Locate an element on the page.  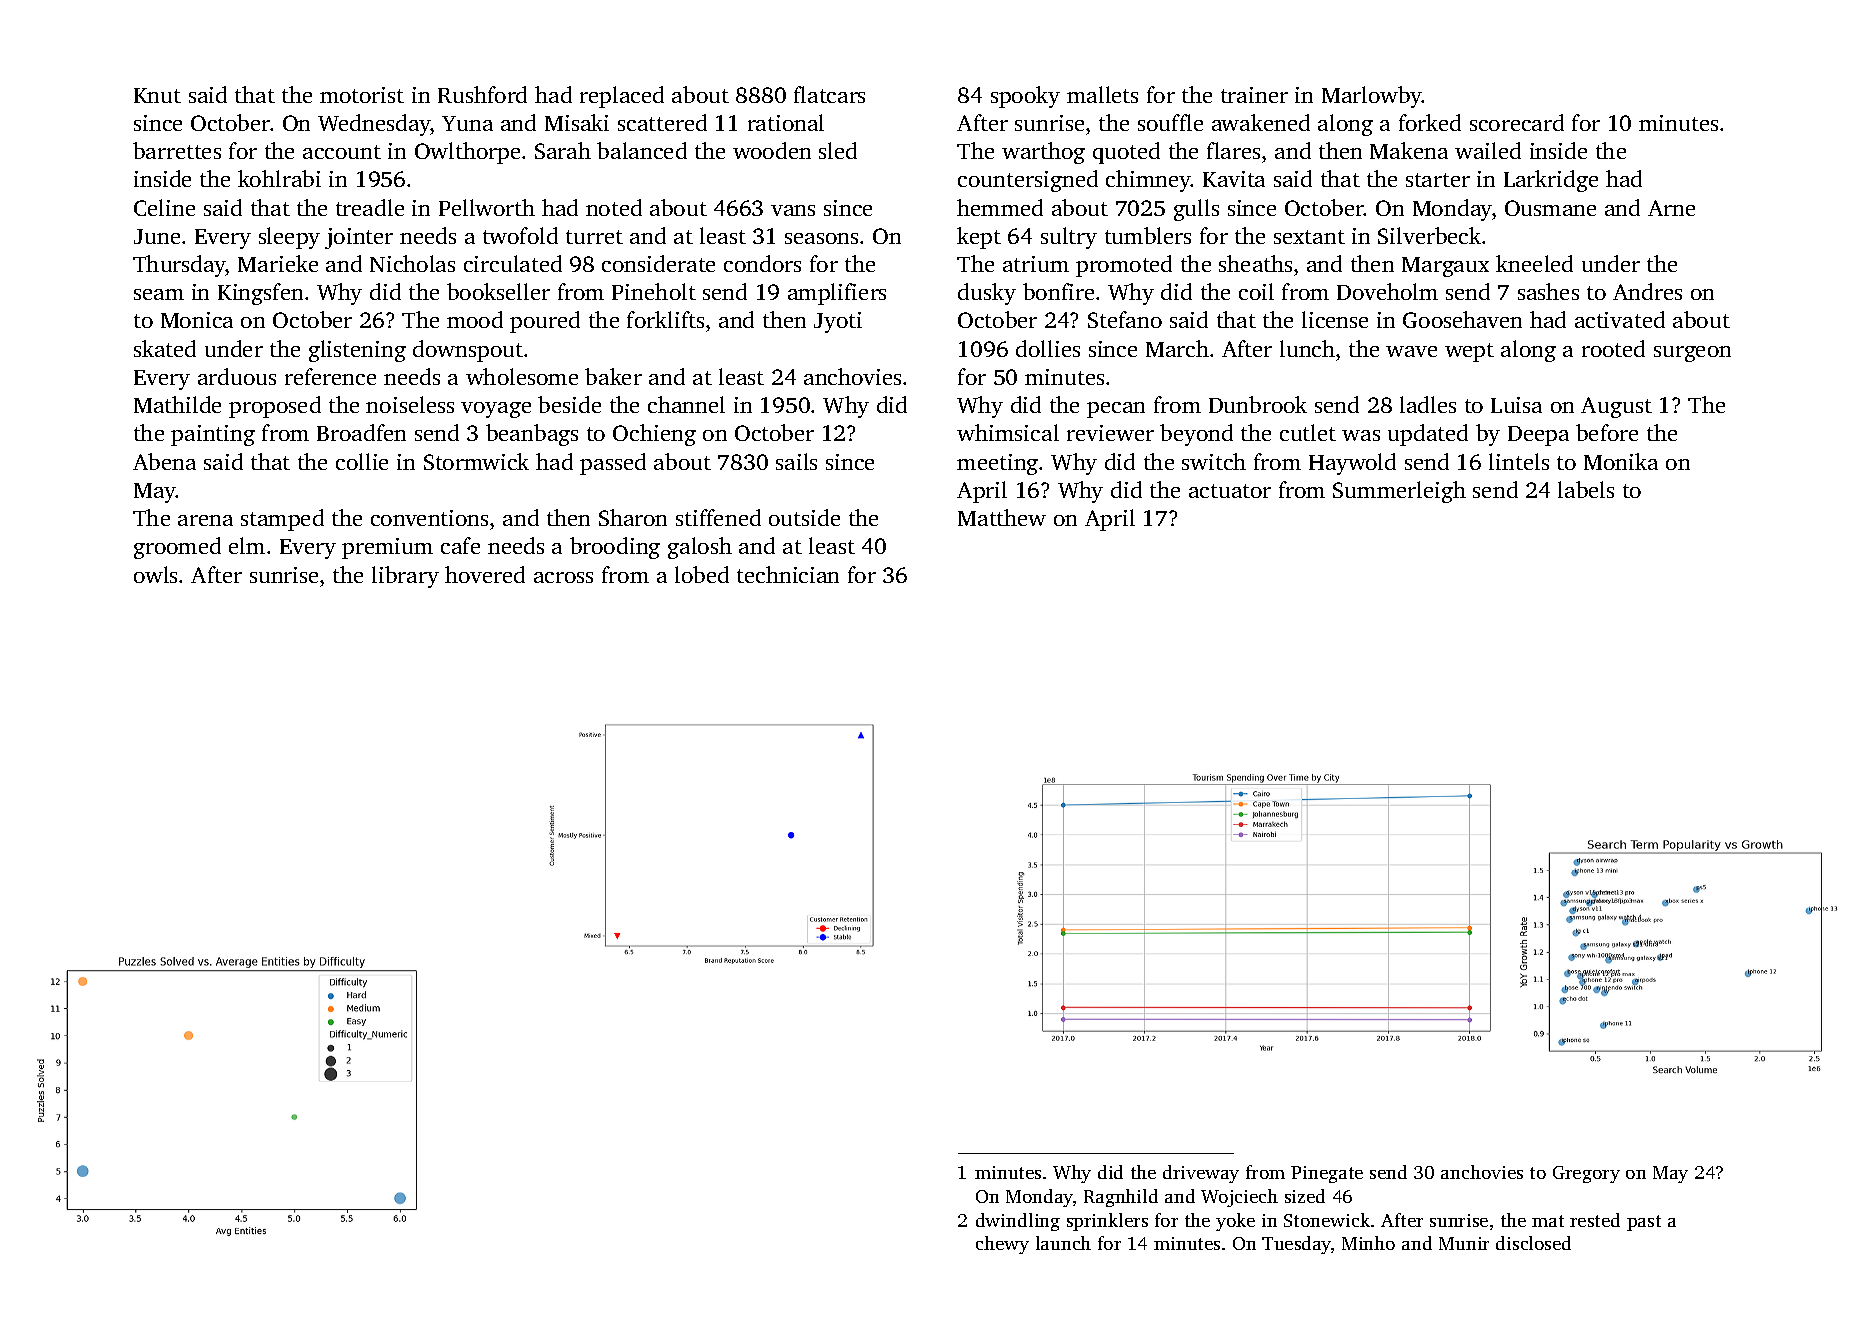
Gregory is located at coordinates (1586, 1174).
